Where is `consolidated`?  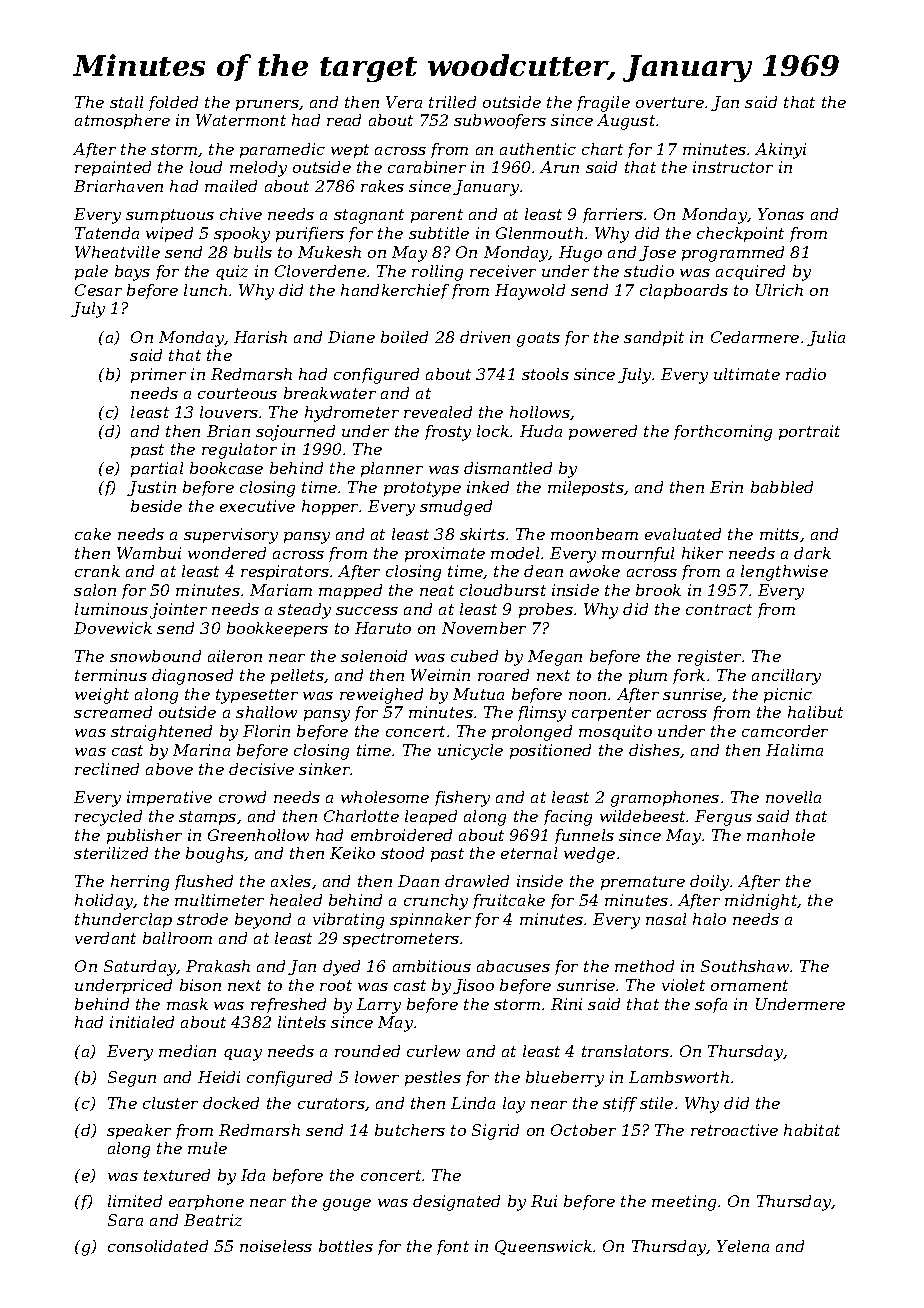 consolidated is located at coordinates (158, 1246).
